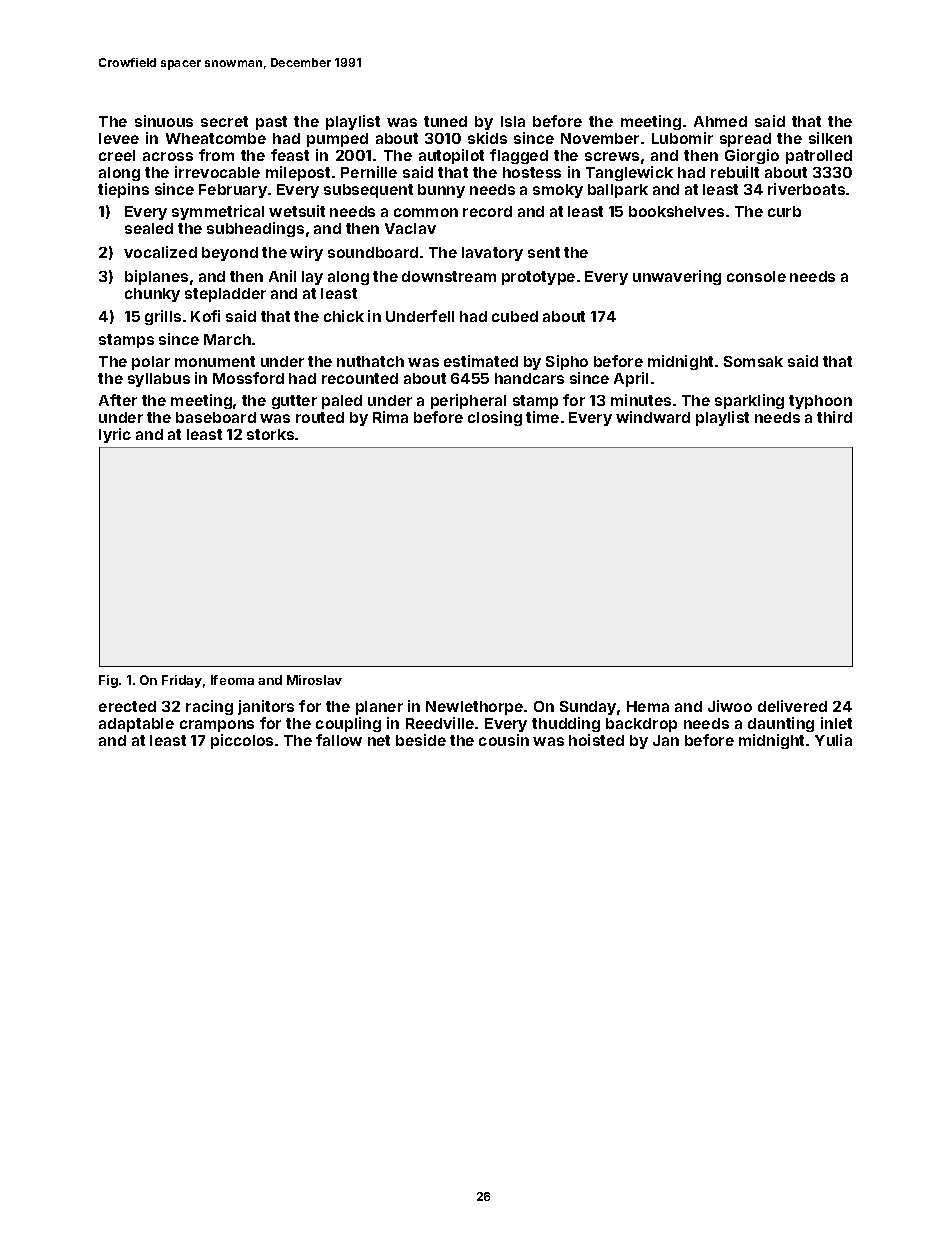  I want to click on console, so click(756, 276).
